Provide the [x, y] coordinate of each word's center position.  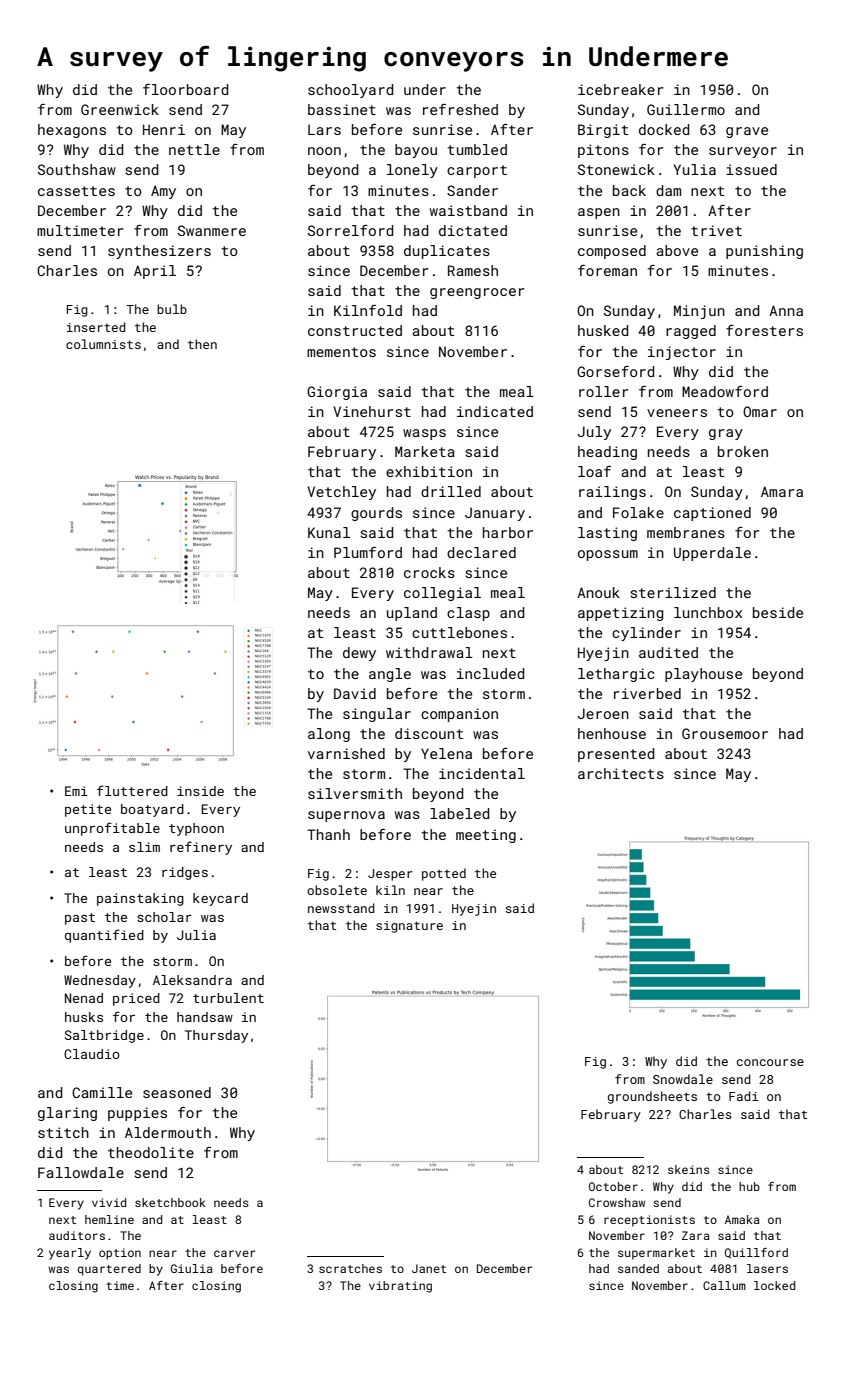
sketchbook [170, 1202]
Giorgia [337, 393]
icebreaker [620, 89]
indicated [495, 411]
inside [200, 791]
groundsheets [652, 1097]
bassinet [342, 109]
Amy [163, 192]
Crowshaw [617, 1202]
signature [409, 927]
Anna [786, 310]
